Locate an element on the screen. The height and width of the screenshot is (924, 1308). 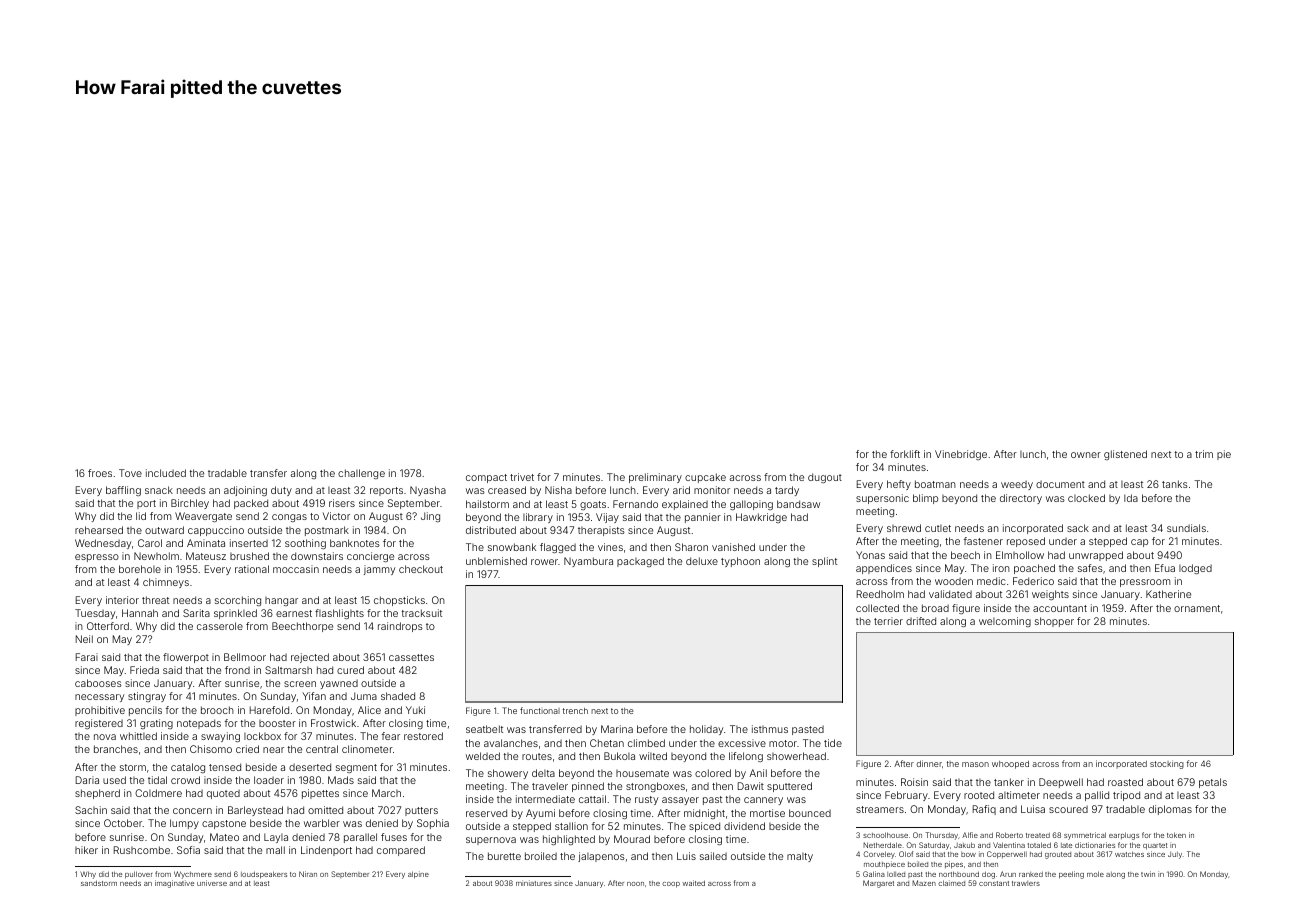
risers is located at coordinates (342, 503).
